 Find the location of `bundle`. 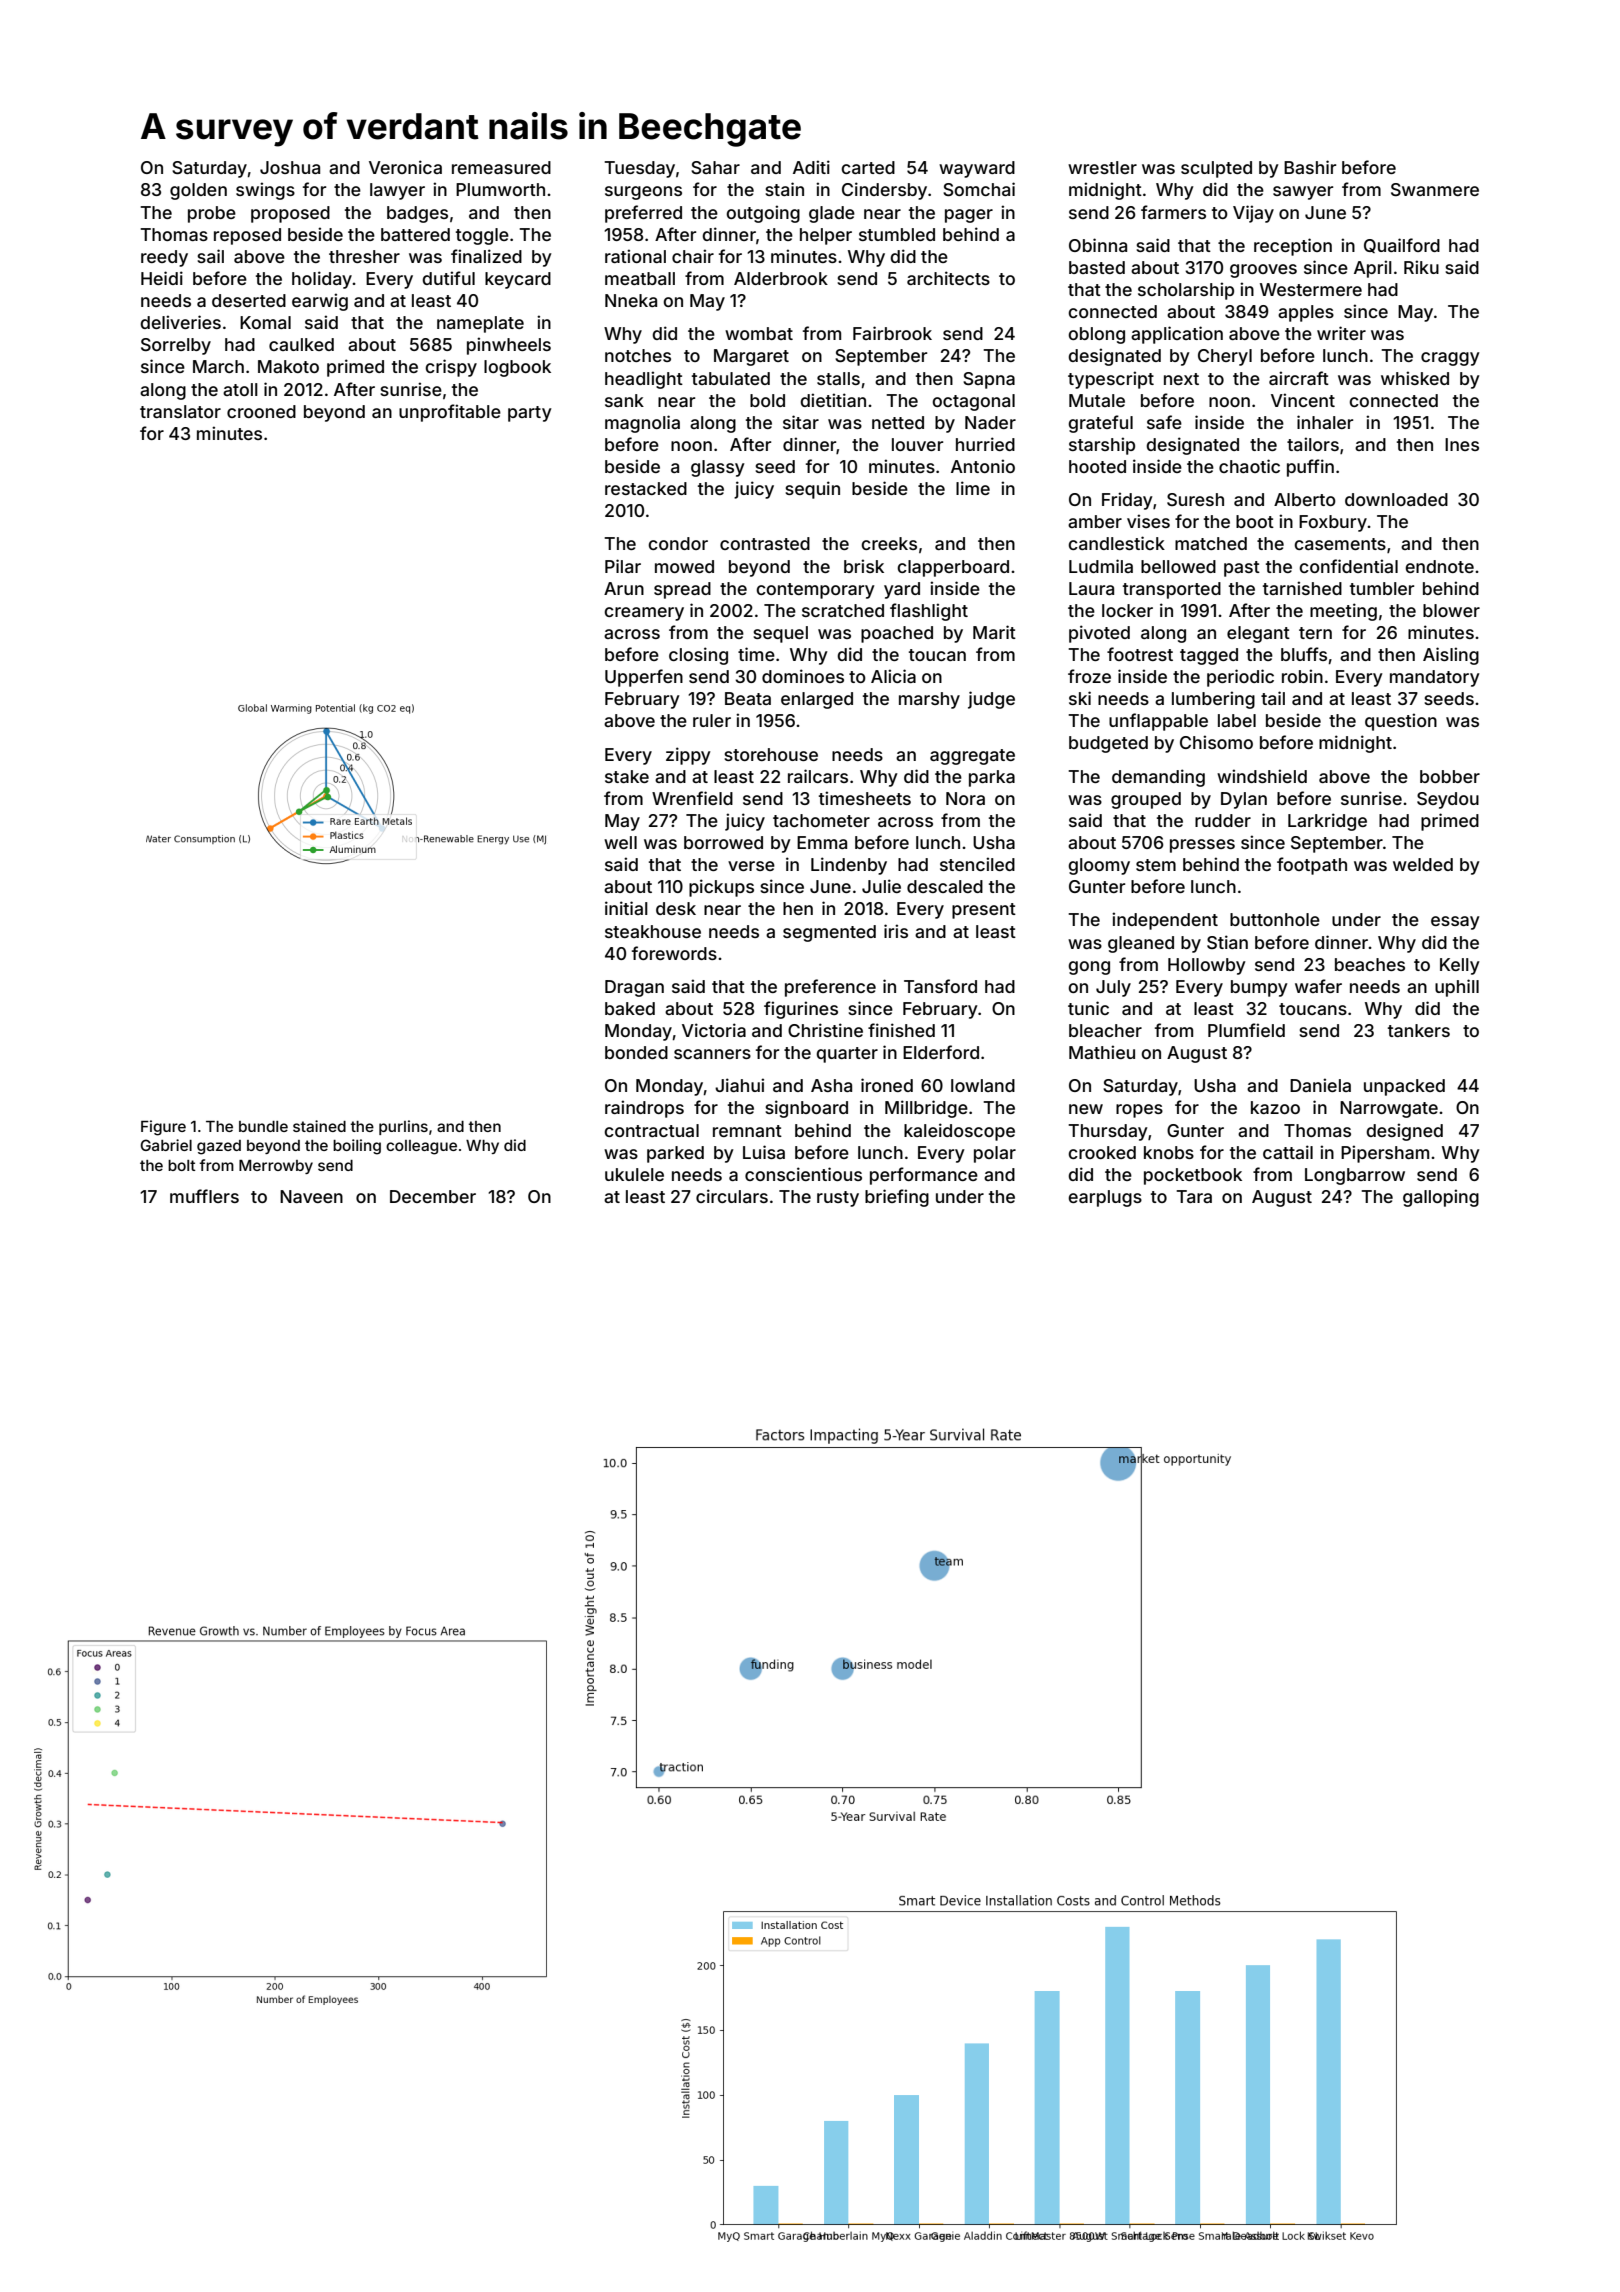

bundle is located at coordinates (263, 1126).
